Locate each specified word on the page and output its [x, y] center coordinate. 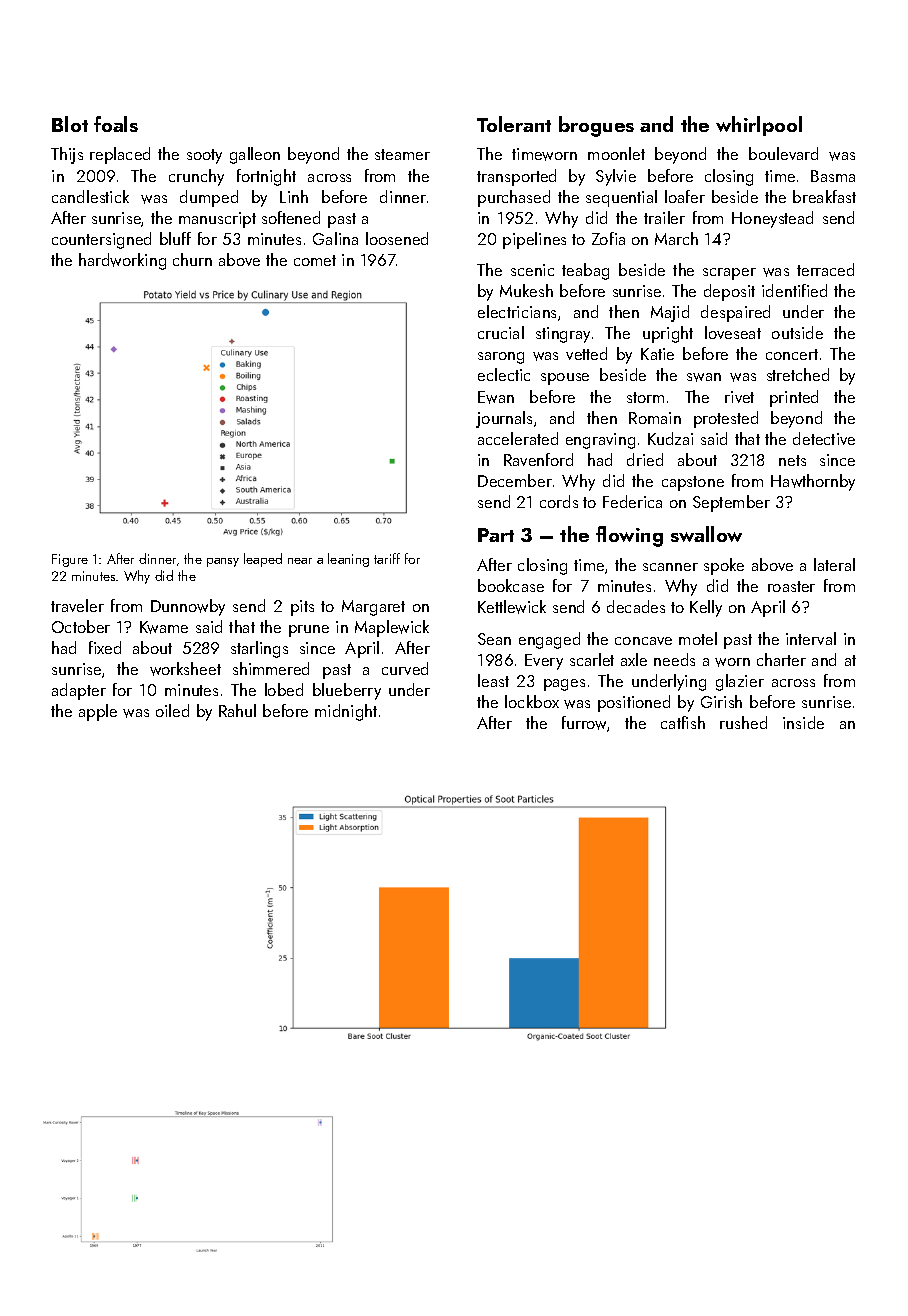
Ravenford [538, 459]
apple [98, 712]
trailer [664, 217]
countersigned [101, 240]
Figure [70, 560]
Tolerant [514, 124]
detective [824, 438]
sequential [621, 198]
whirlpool [759, 126]
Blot [70, 124]
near [300, 561]
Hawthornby [813, 482]
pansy [223, 562]
